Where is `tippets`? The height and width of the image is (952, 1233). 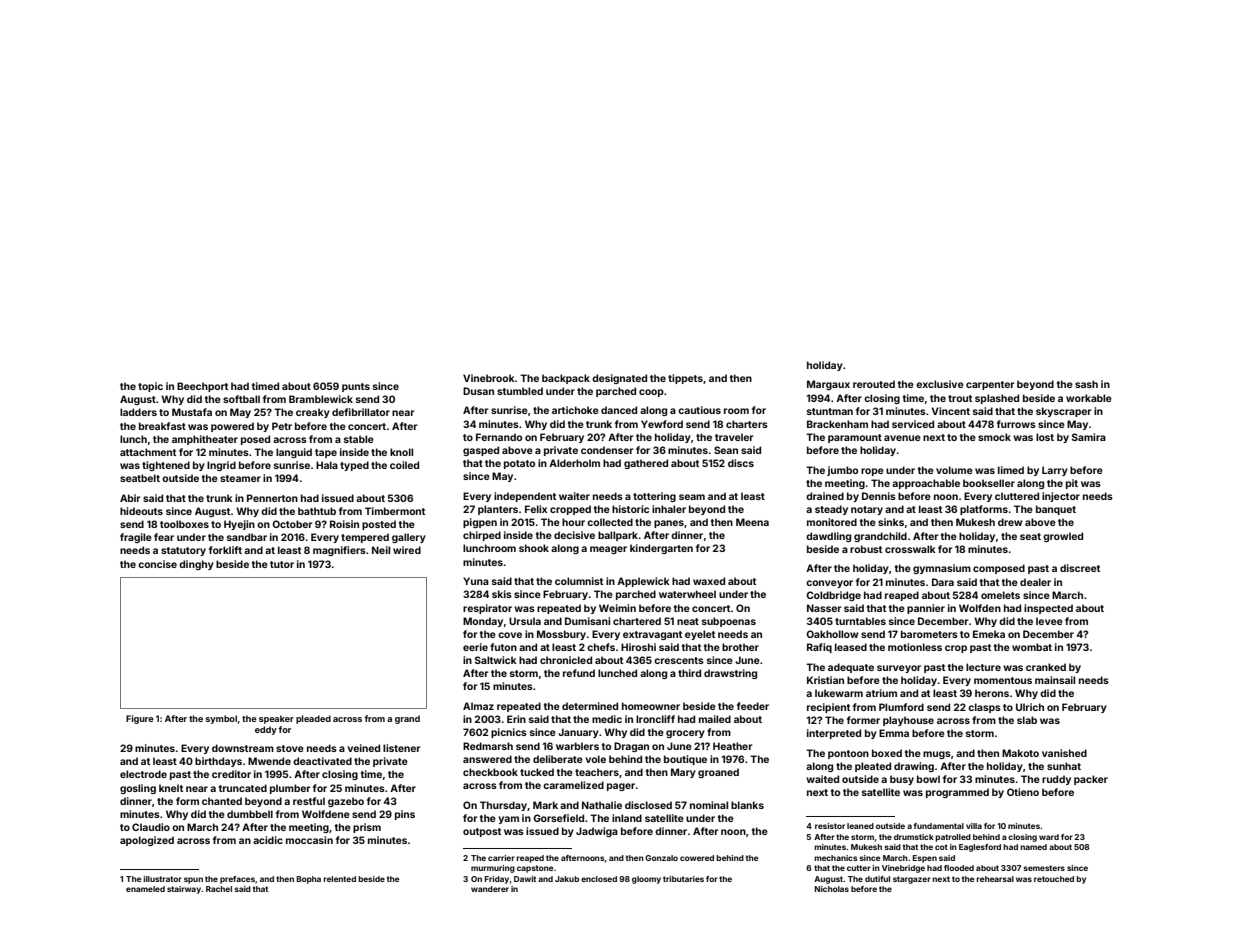 tippets is located at coordinates (685, 379).
